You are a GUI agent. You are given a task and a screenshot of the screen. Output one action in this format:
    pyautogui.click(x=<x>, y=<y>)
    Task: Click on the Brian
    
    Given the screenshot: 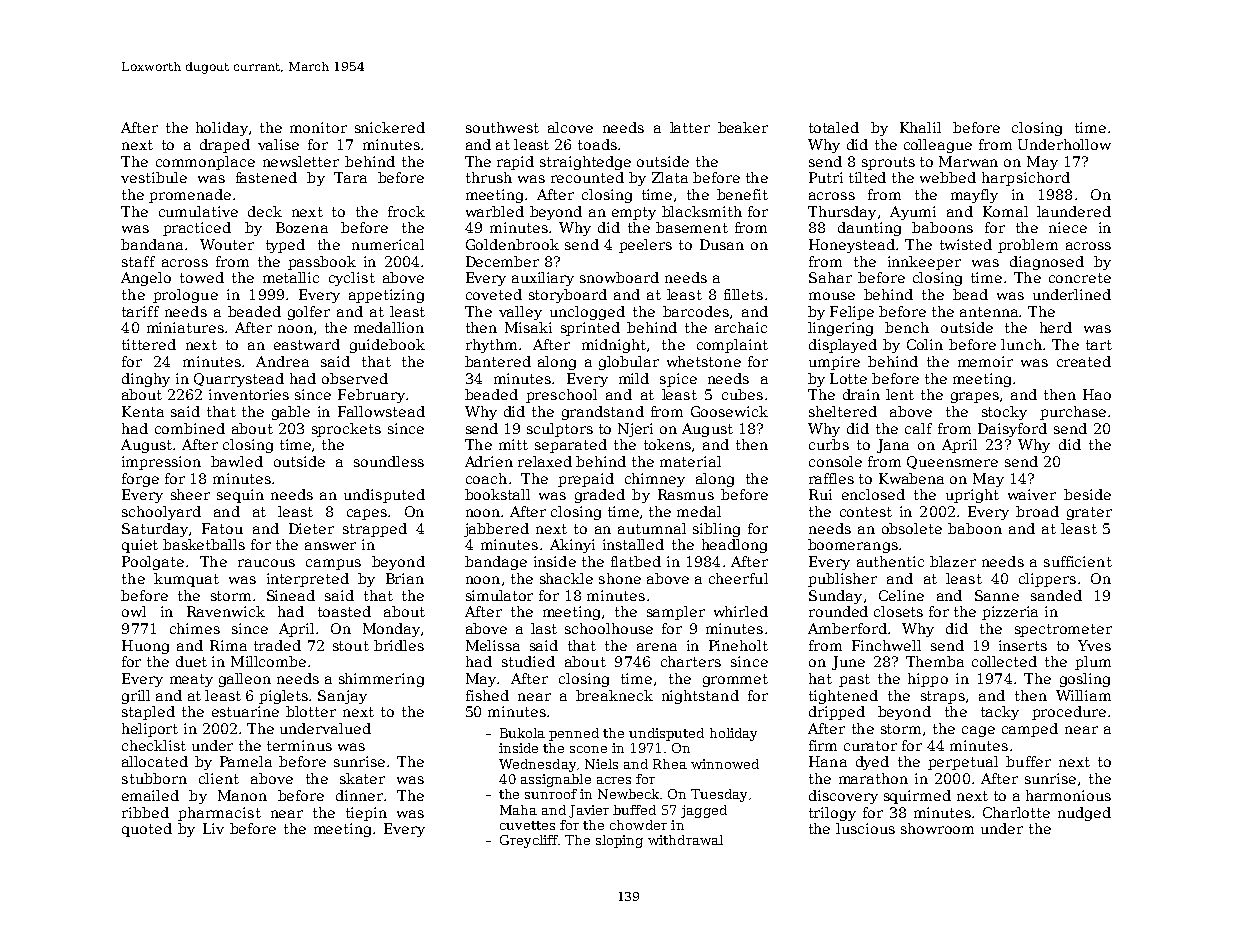 What is the action you would take?
    pyautogui.click(x=405, y=578)
